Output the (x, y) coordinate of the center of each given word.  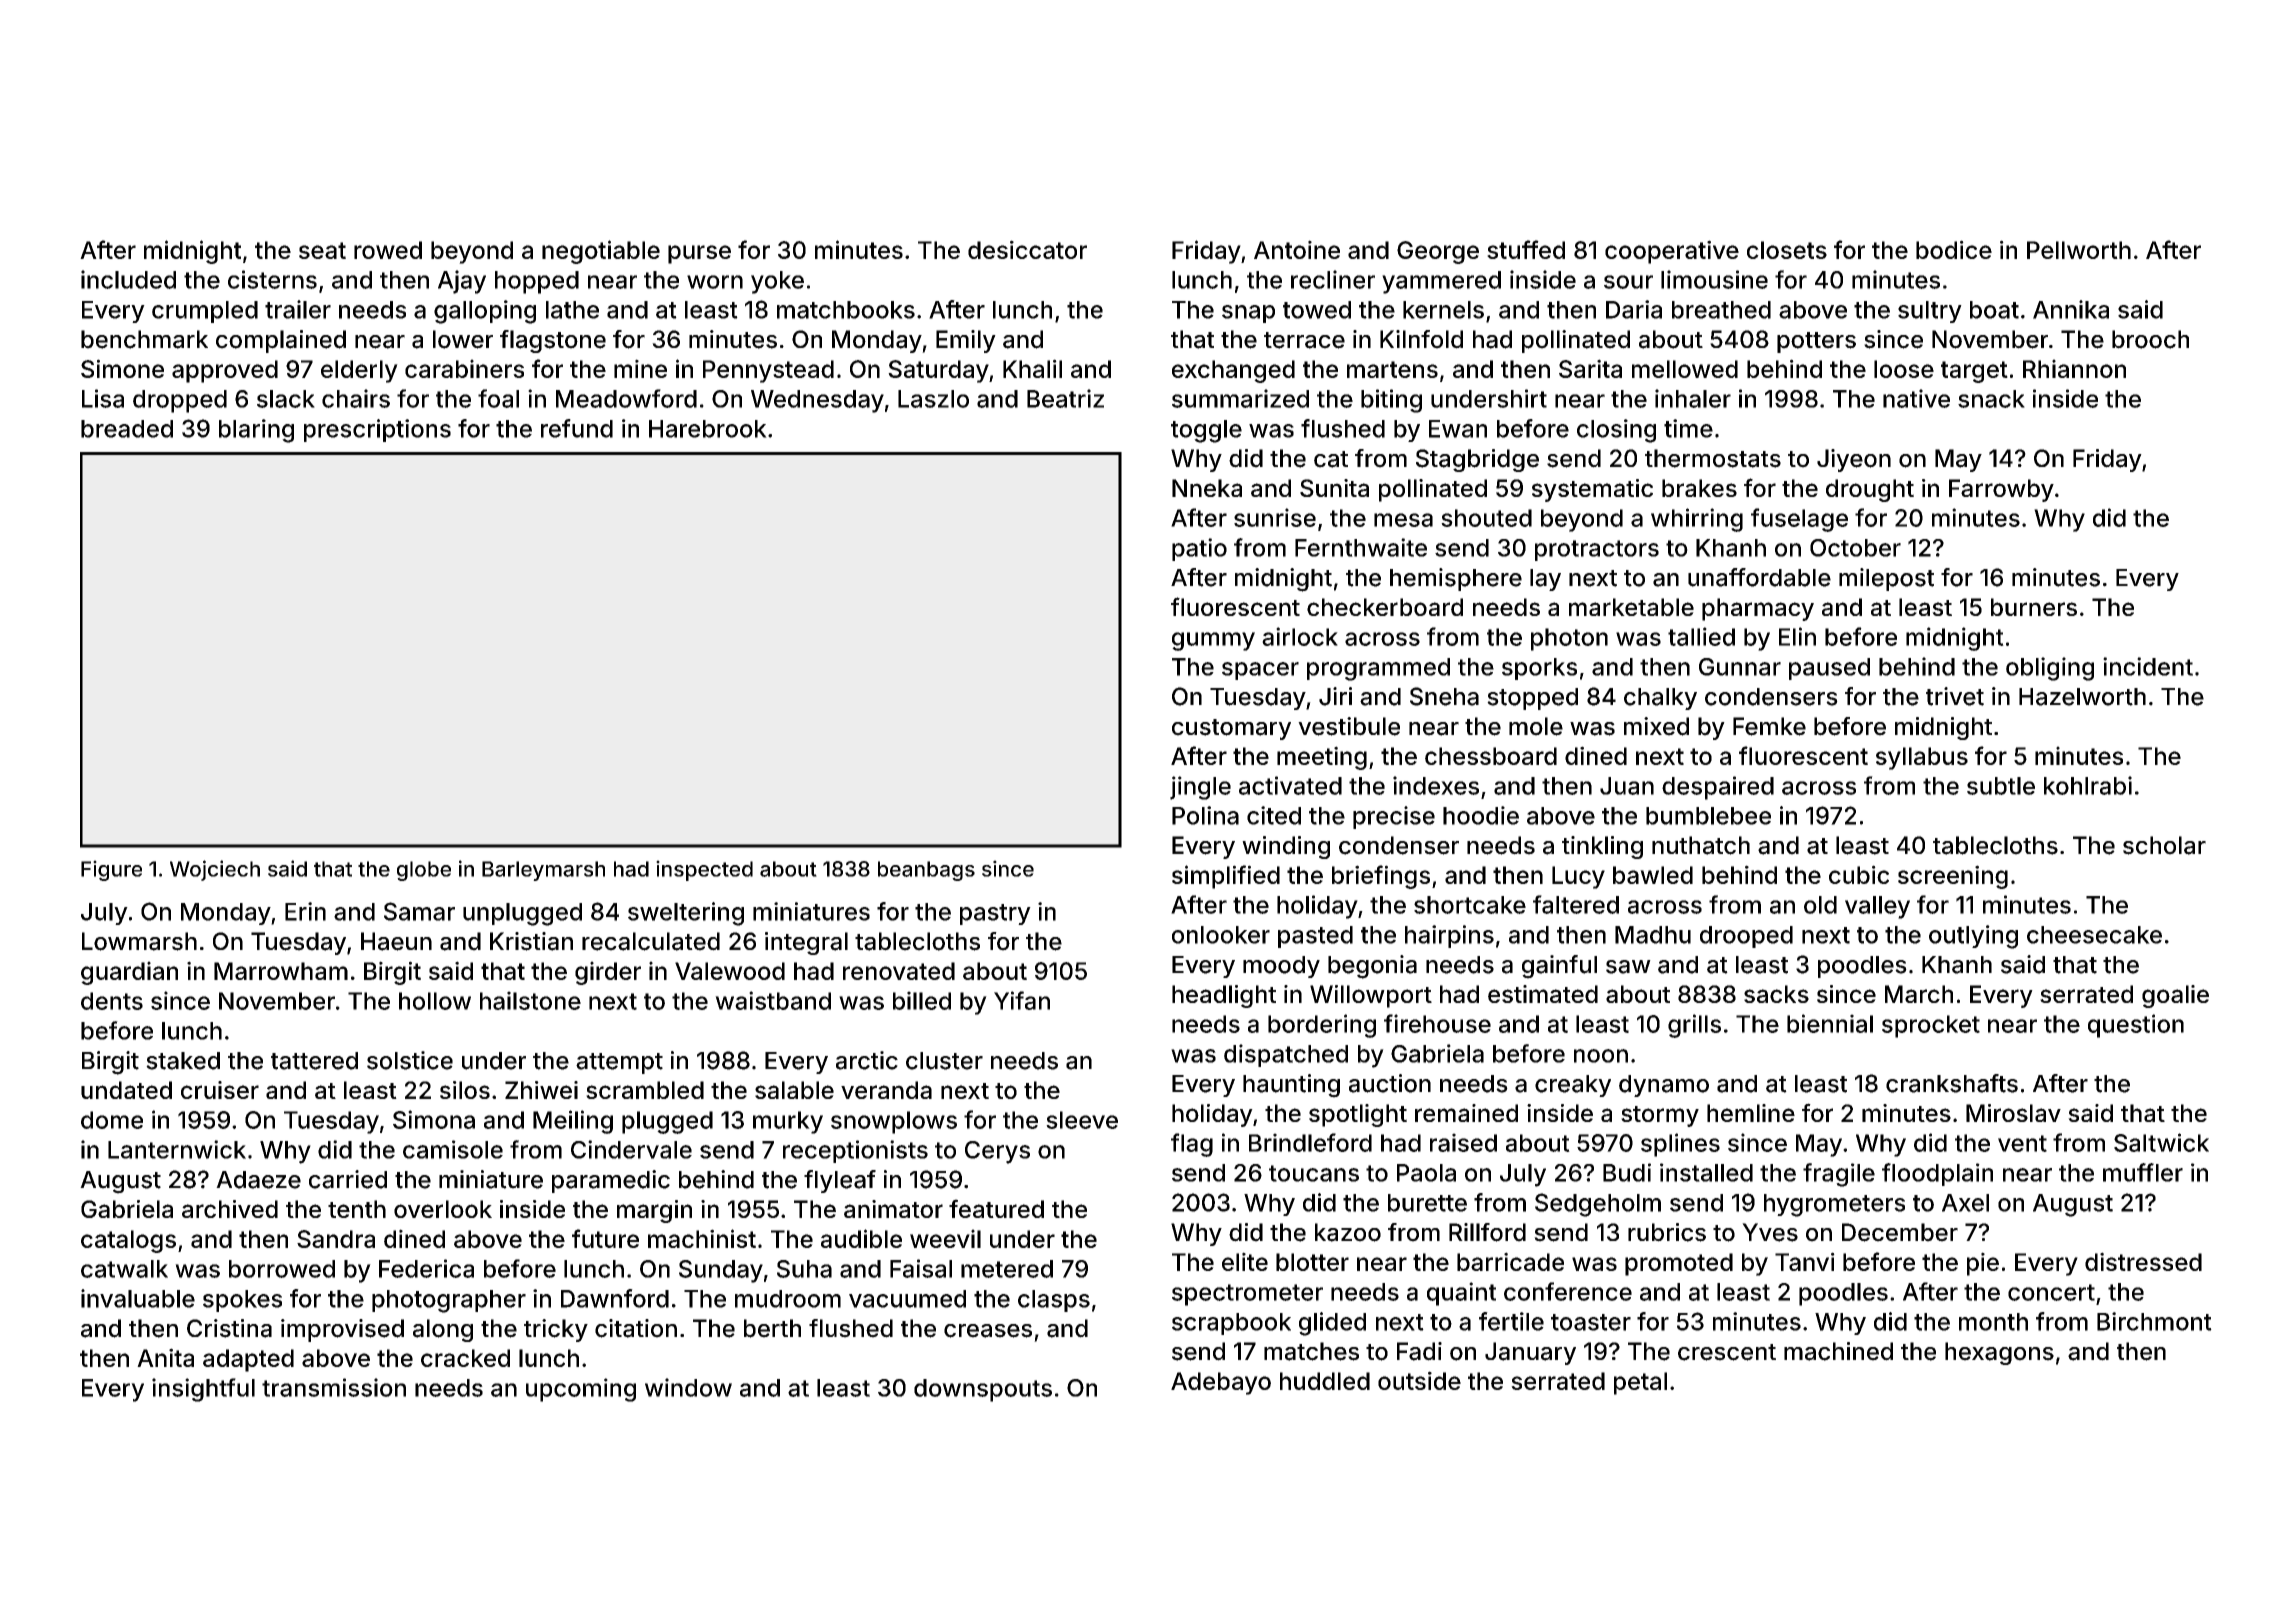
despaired (1718, 788)
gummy (1213, 641)
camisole (453, 1149)
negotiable (601, 252)
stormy (1660, 1116)
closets (1787, 250)
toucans (1314, 1173)
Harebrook (708, 429)
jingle (1200, 788)
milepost (1886, 579)
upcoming (581, 1390)
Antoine (1297, 249)
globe (424, 871)
